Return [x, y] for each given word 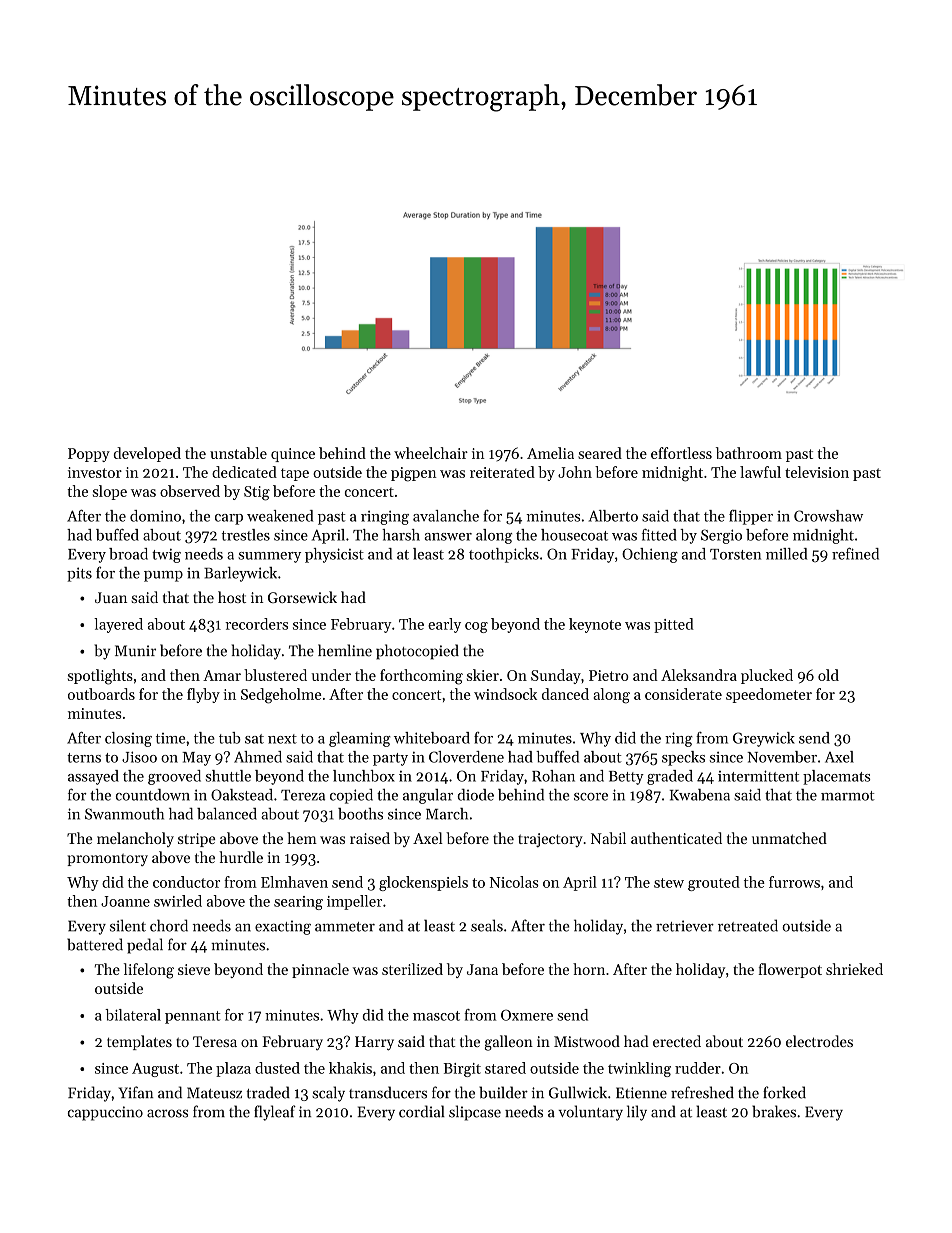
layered [118, 625]
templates [139, 1042]
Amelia [550, 453]
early [444, 625]
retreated [748, 925]
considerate [683, 694]
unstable [238, 453]
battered [95, 944]
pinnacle [320, 970]
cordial [422, 1111]
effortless [681, 453]
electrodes [819, 1041]
